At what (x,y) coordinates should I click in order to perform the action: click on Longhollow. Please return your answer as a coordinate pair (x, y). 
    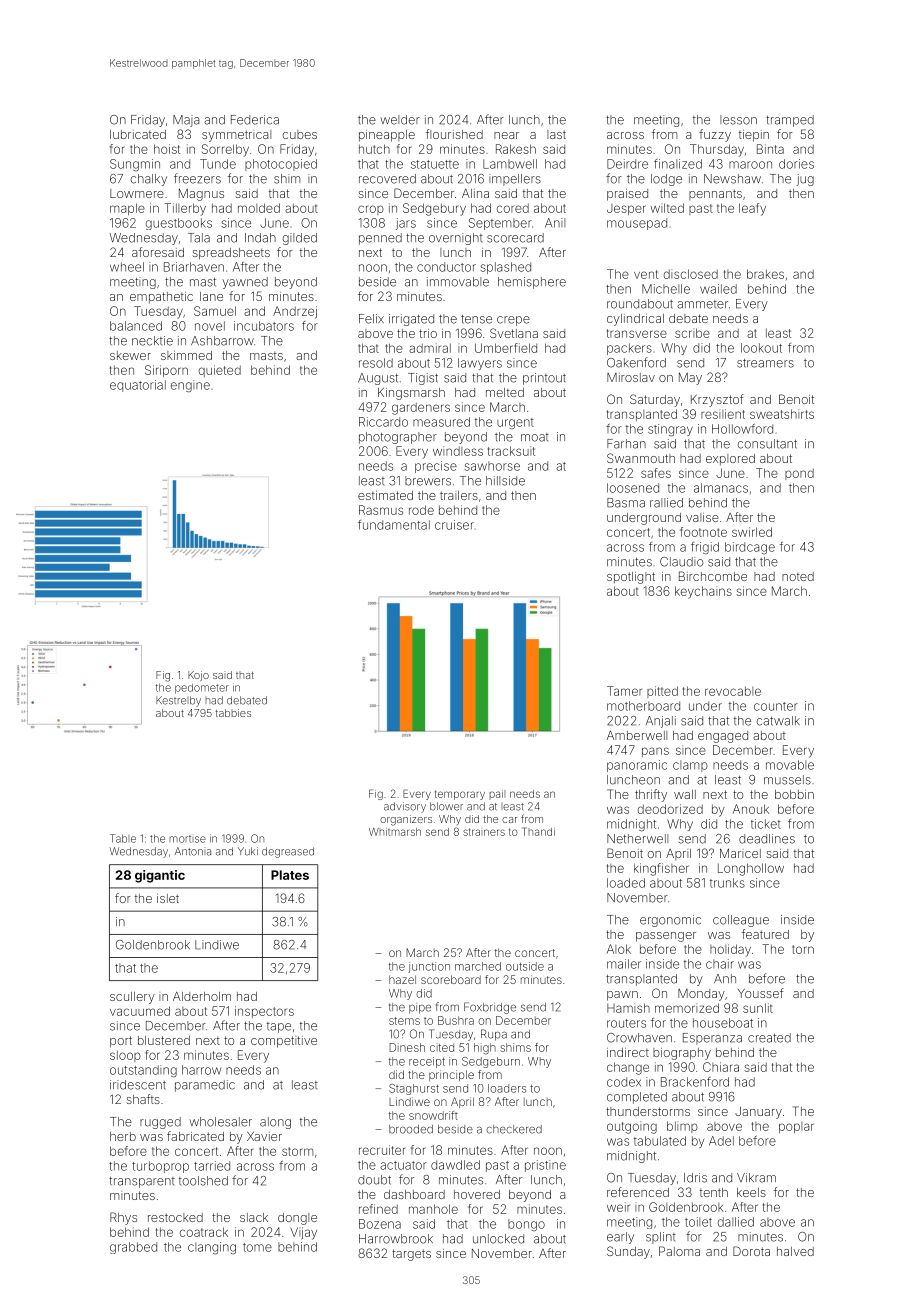
    Looking at the image, I should click on (751, 869).
